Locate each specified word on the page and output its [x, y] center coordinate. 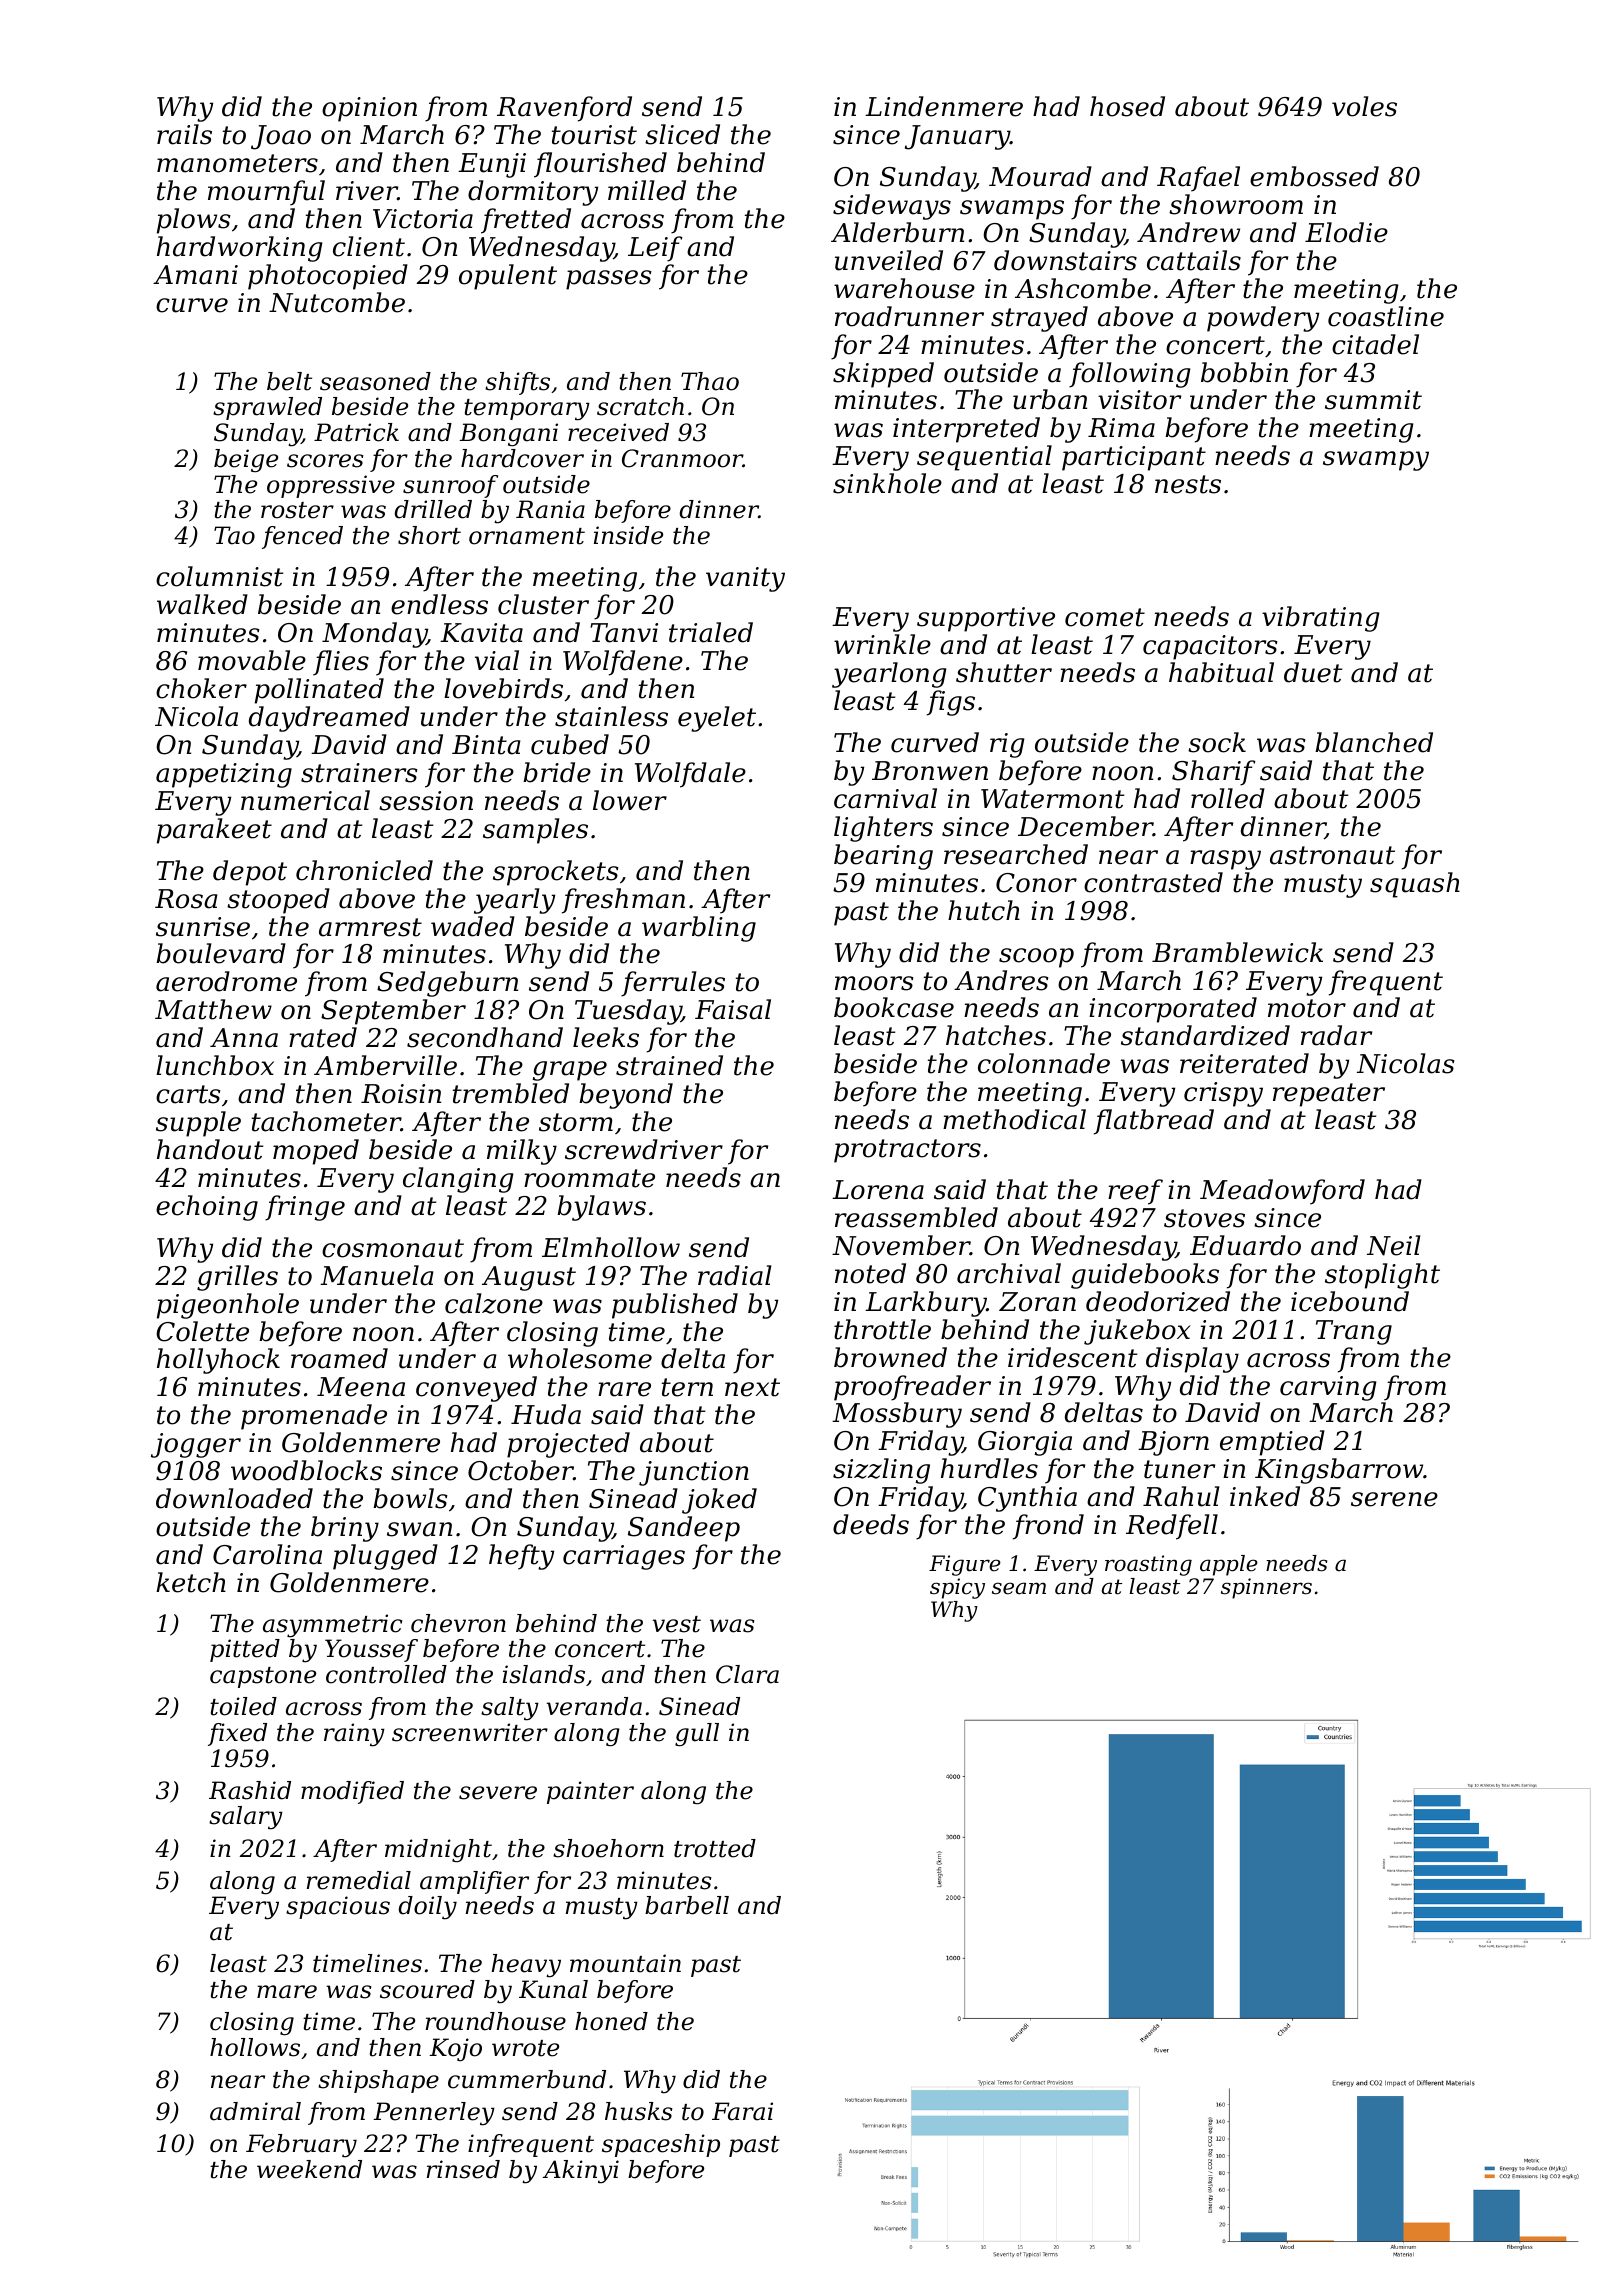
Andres [1001, 980]
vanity [745, 579]
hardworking [240, 249]
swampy [1376, 461]
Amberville [385, 1065]
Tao [234, 535]
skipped [883, 375]
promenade [314, 1417]
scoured [427, 1989]
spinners [1266, 1588]
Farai [742, 2111]
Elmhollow [611, 1247]
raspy [1225, 860]
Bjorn [1173, 1443]
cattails [1194, 260]
